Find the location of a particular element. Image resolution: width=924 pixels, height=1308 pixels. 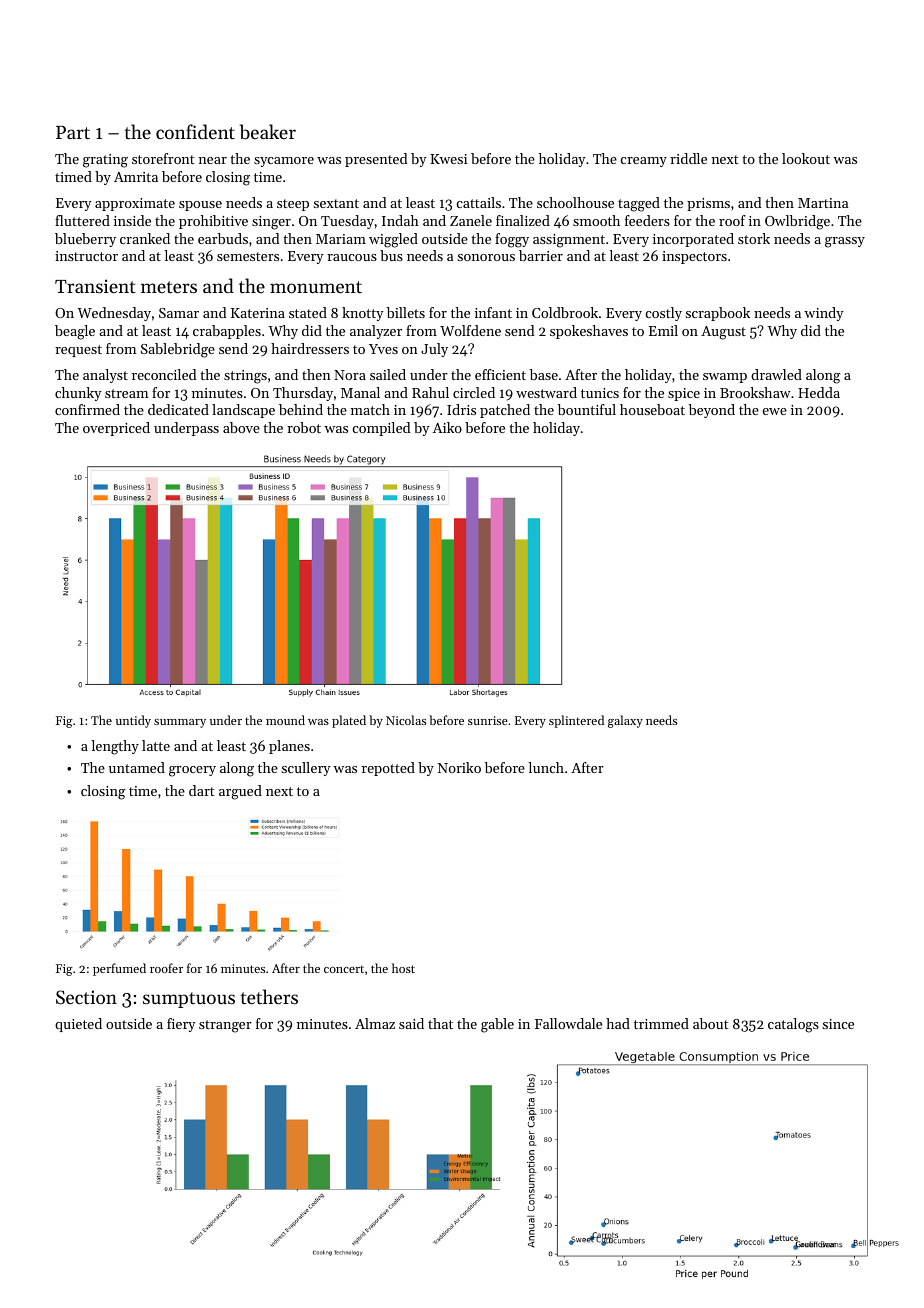

spouse is located at coordinates (200, 206).
